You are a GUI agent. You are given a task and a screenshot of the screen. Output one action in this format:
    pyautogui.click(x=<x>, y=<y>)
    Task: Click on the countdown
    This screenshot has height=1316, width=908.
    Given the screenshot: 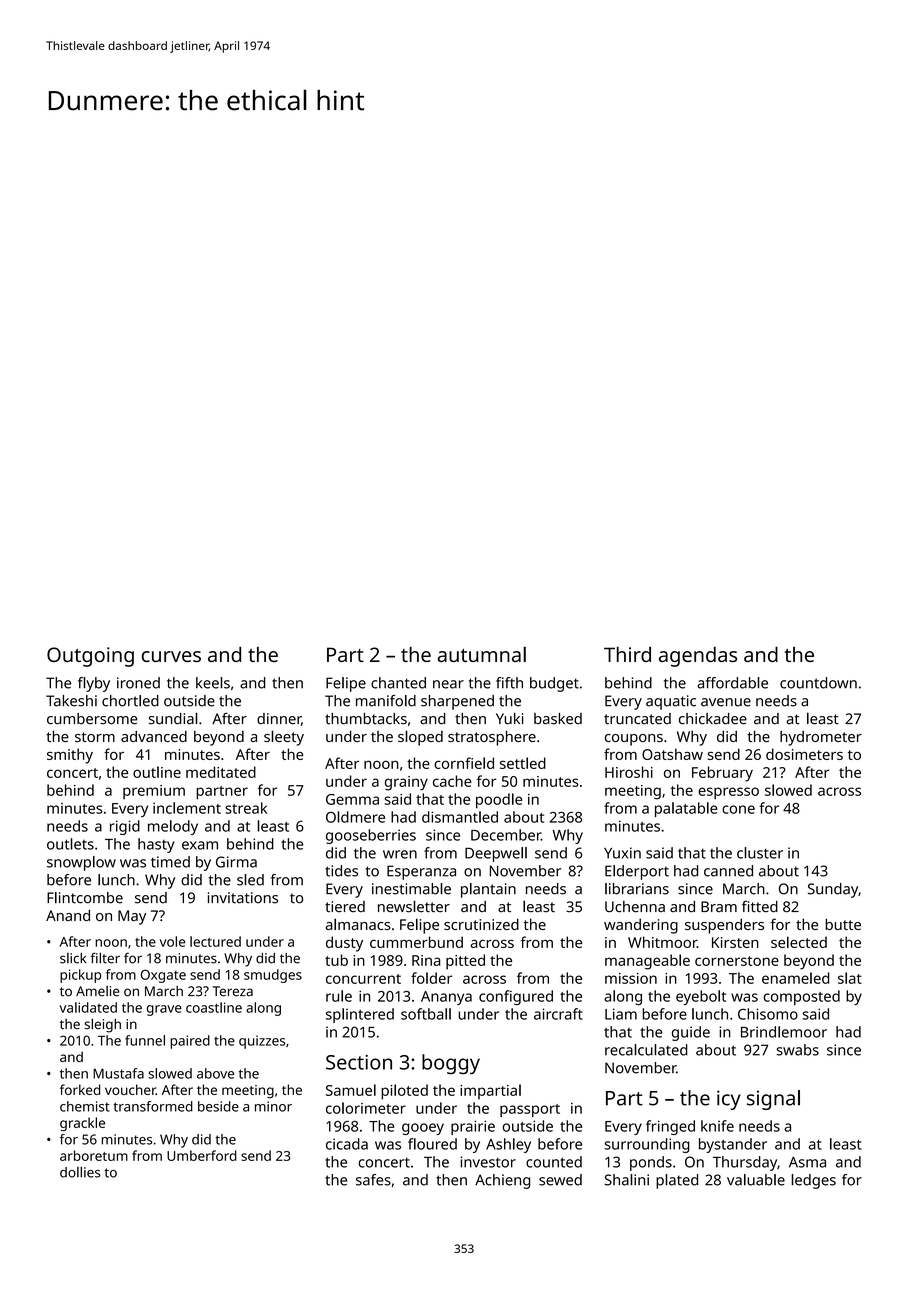 What is the action you would take?
    pyautogui.click(x=818, y=683)
